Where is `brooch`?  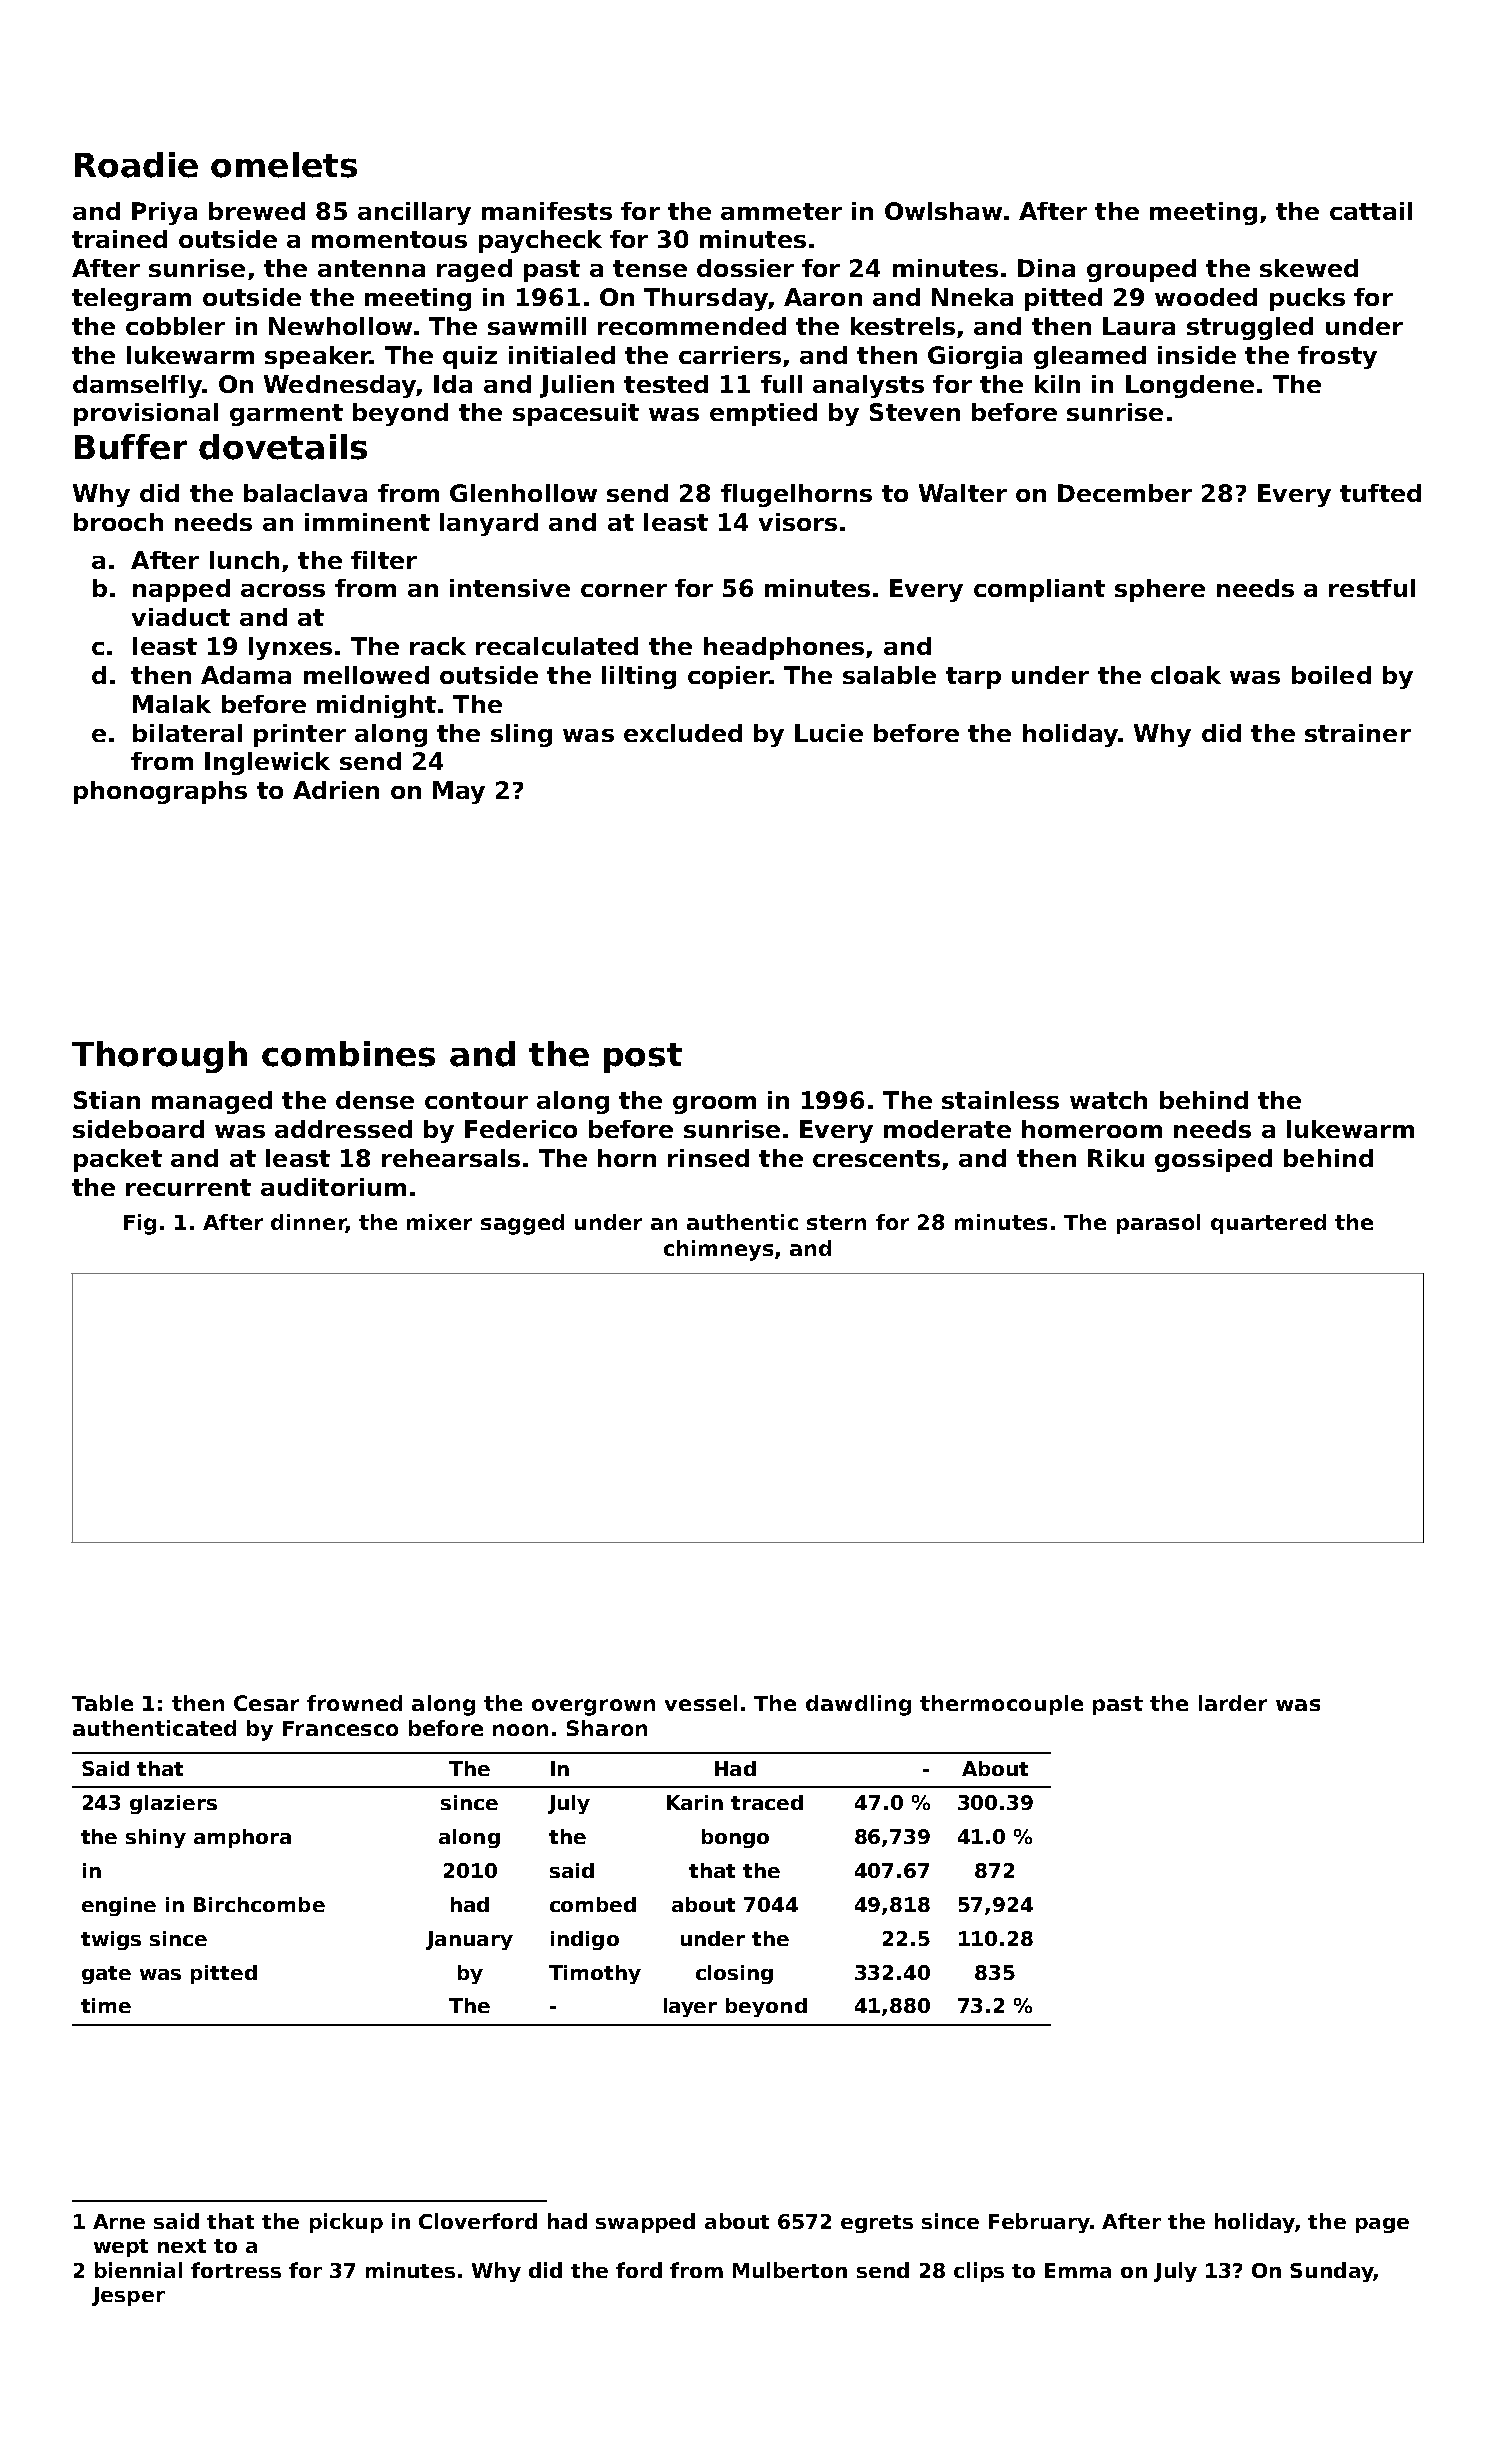
brooch is located at coordinates (118, 522).
